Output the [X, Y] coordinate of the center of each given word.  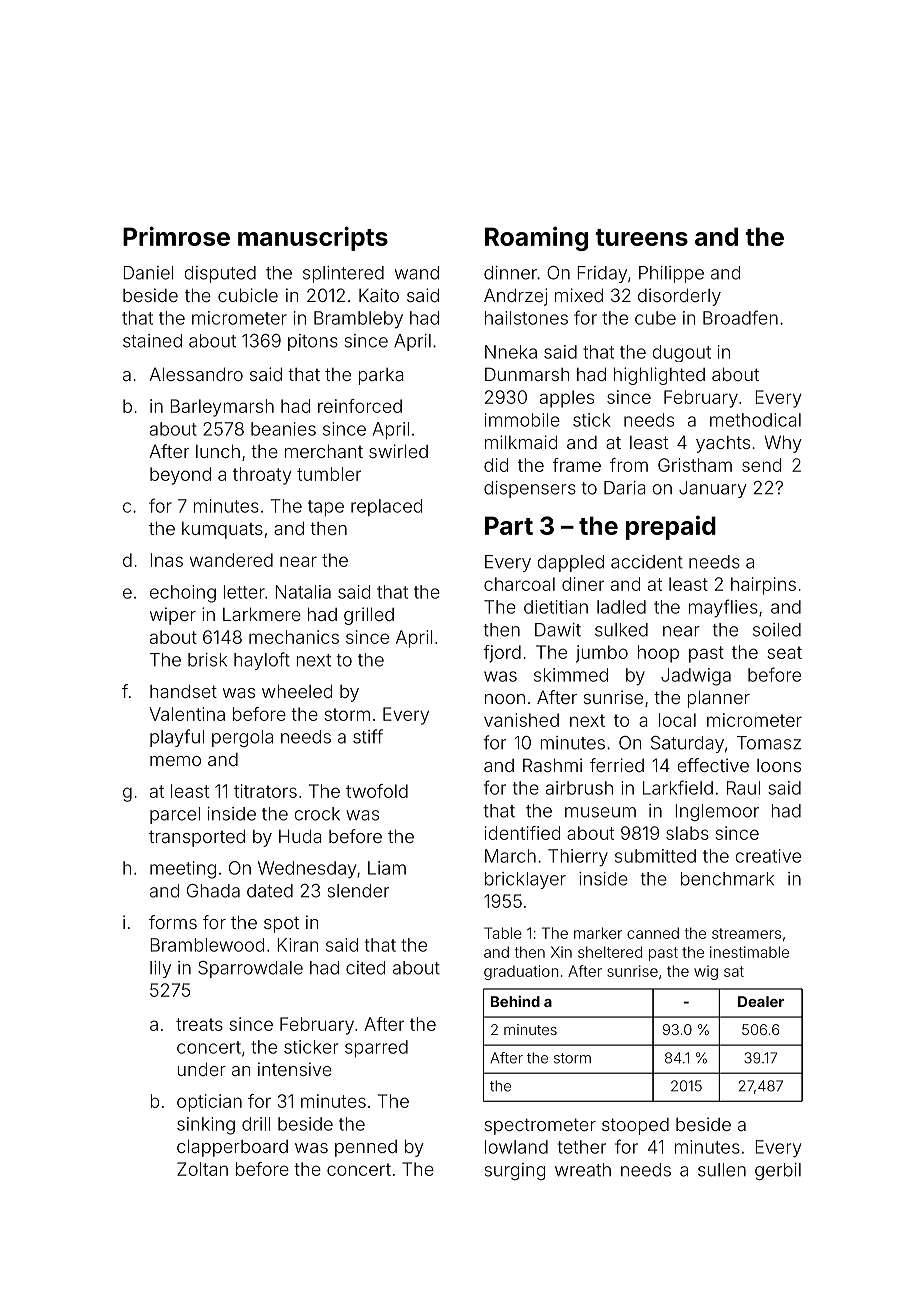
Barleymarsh [222, 408]
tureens [641, 237]
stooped [635, 1126]
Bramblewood [207, 945]
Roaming [536, 238]
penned [366, 1148]
